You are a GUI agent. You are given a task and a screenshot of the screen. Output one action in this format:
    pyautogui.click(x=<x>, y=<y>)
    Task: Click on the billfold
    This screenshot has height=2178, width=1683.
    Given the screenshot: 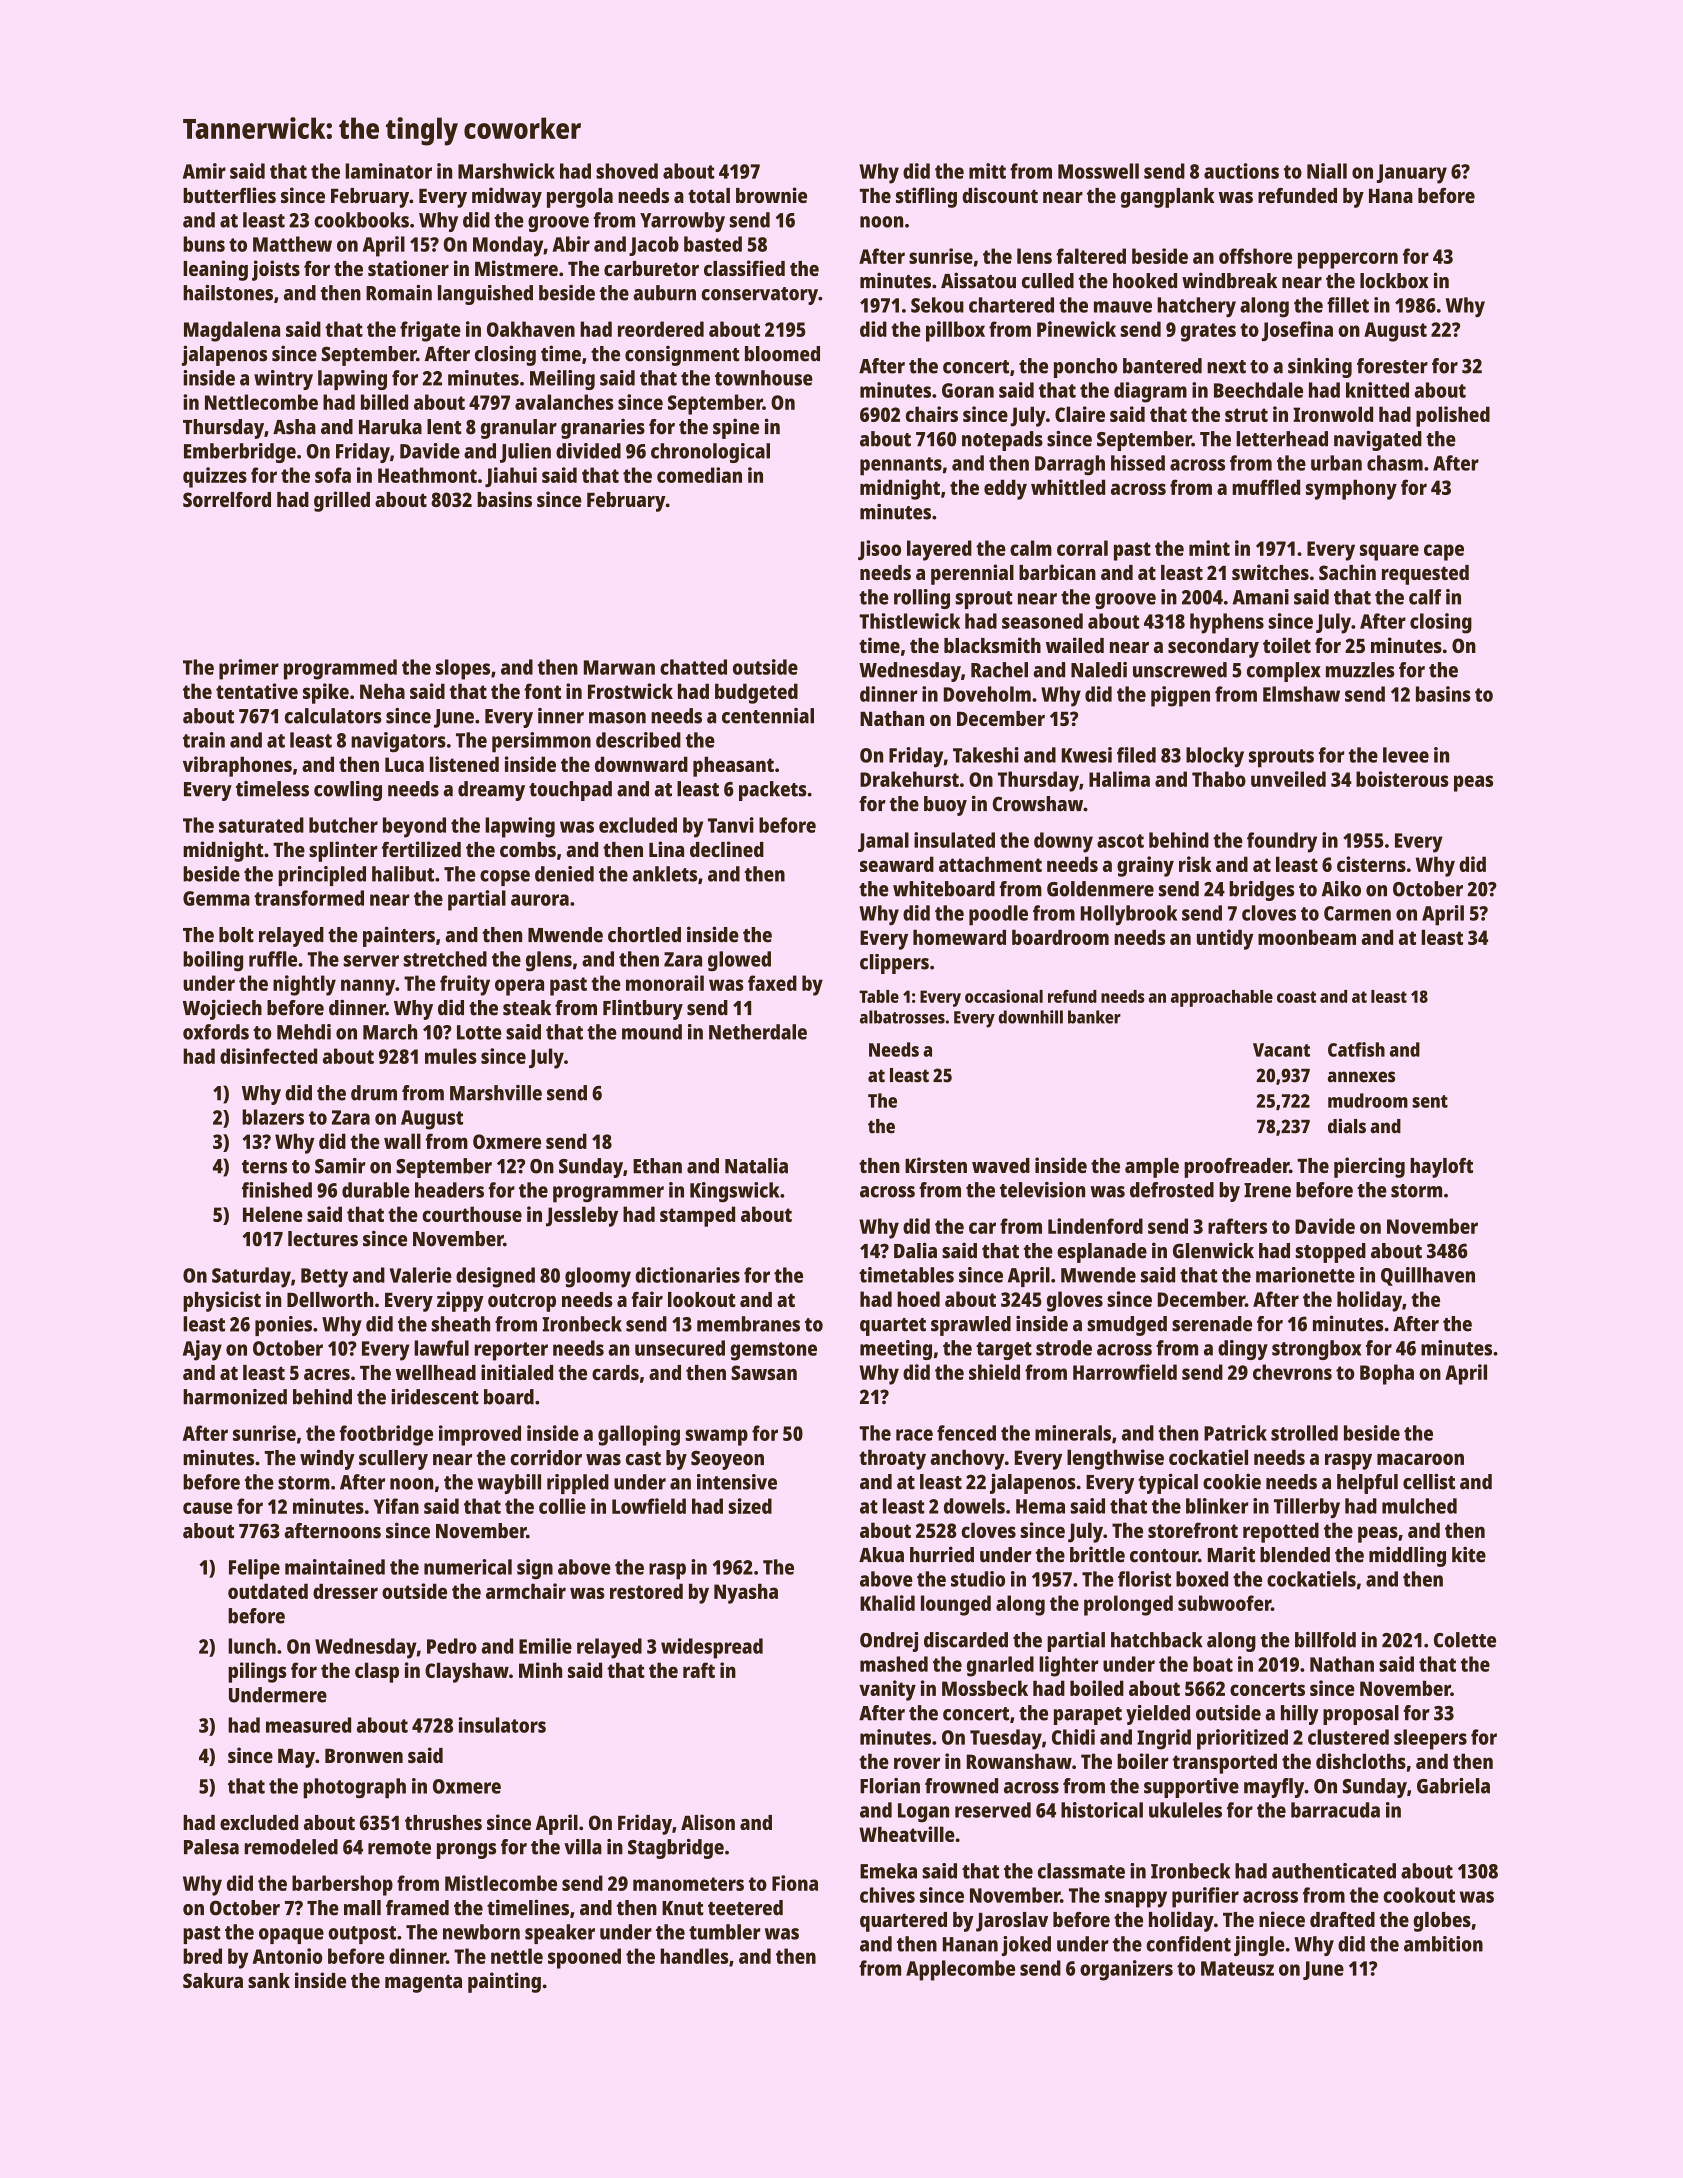 What is the action you would take?
    pyautogui.click(x=1325, y=1640)
